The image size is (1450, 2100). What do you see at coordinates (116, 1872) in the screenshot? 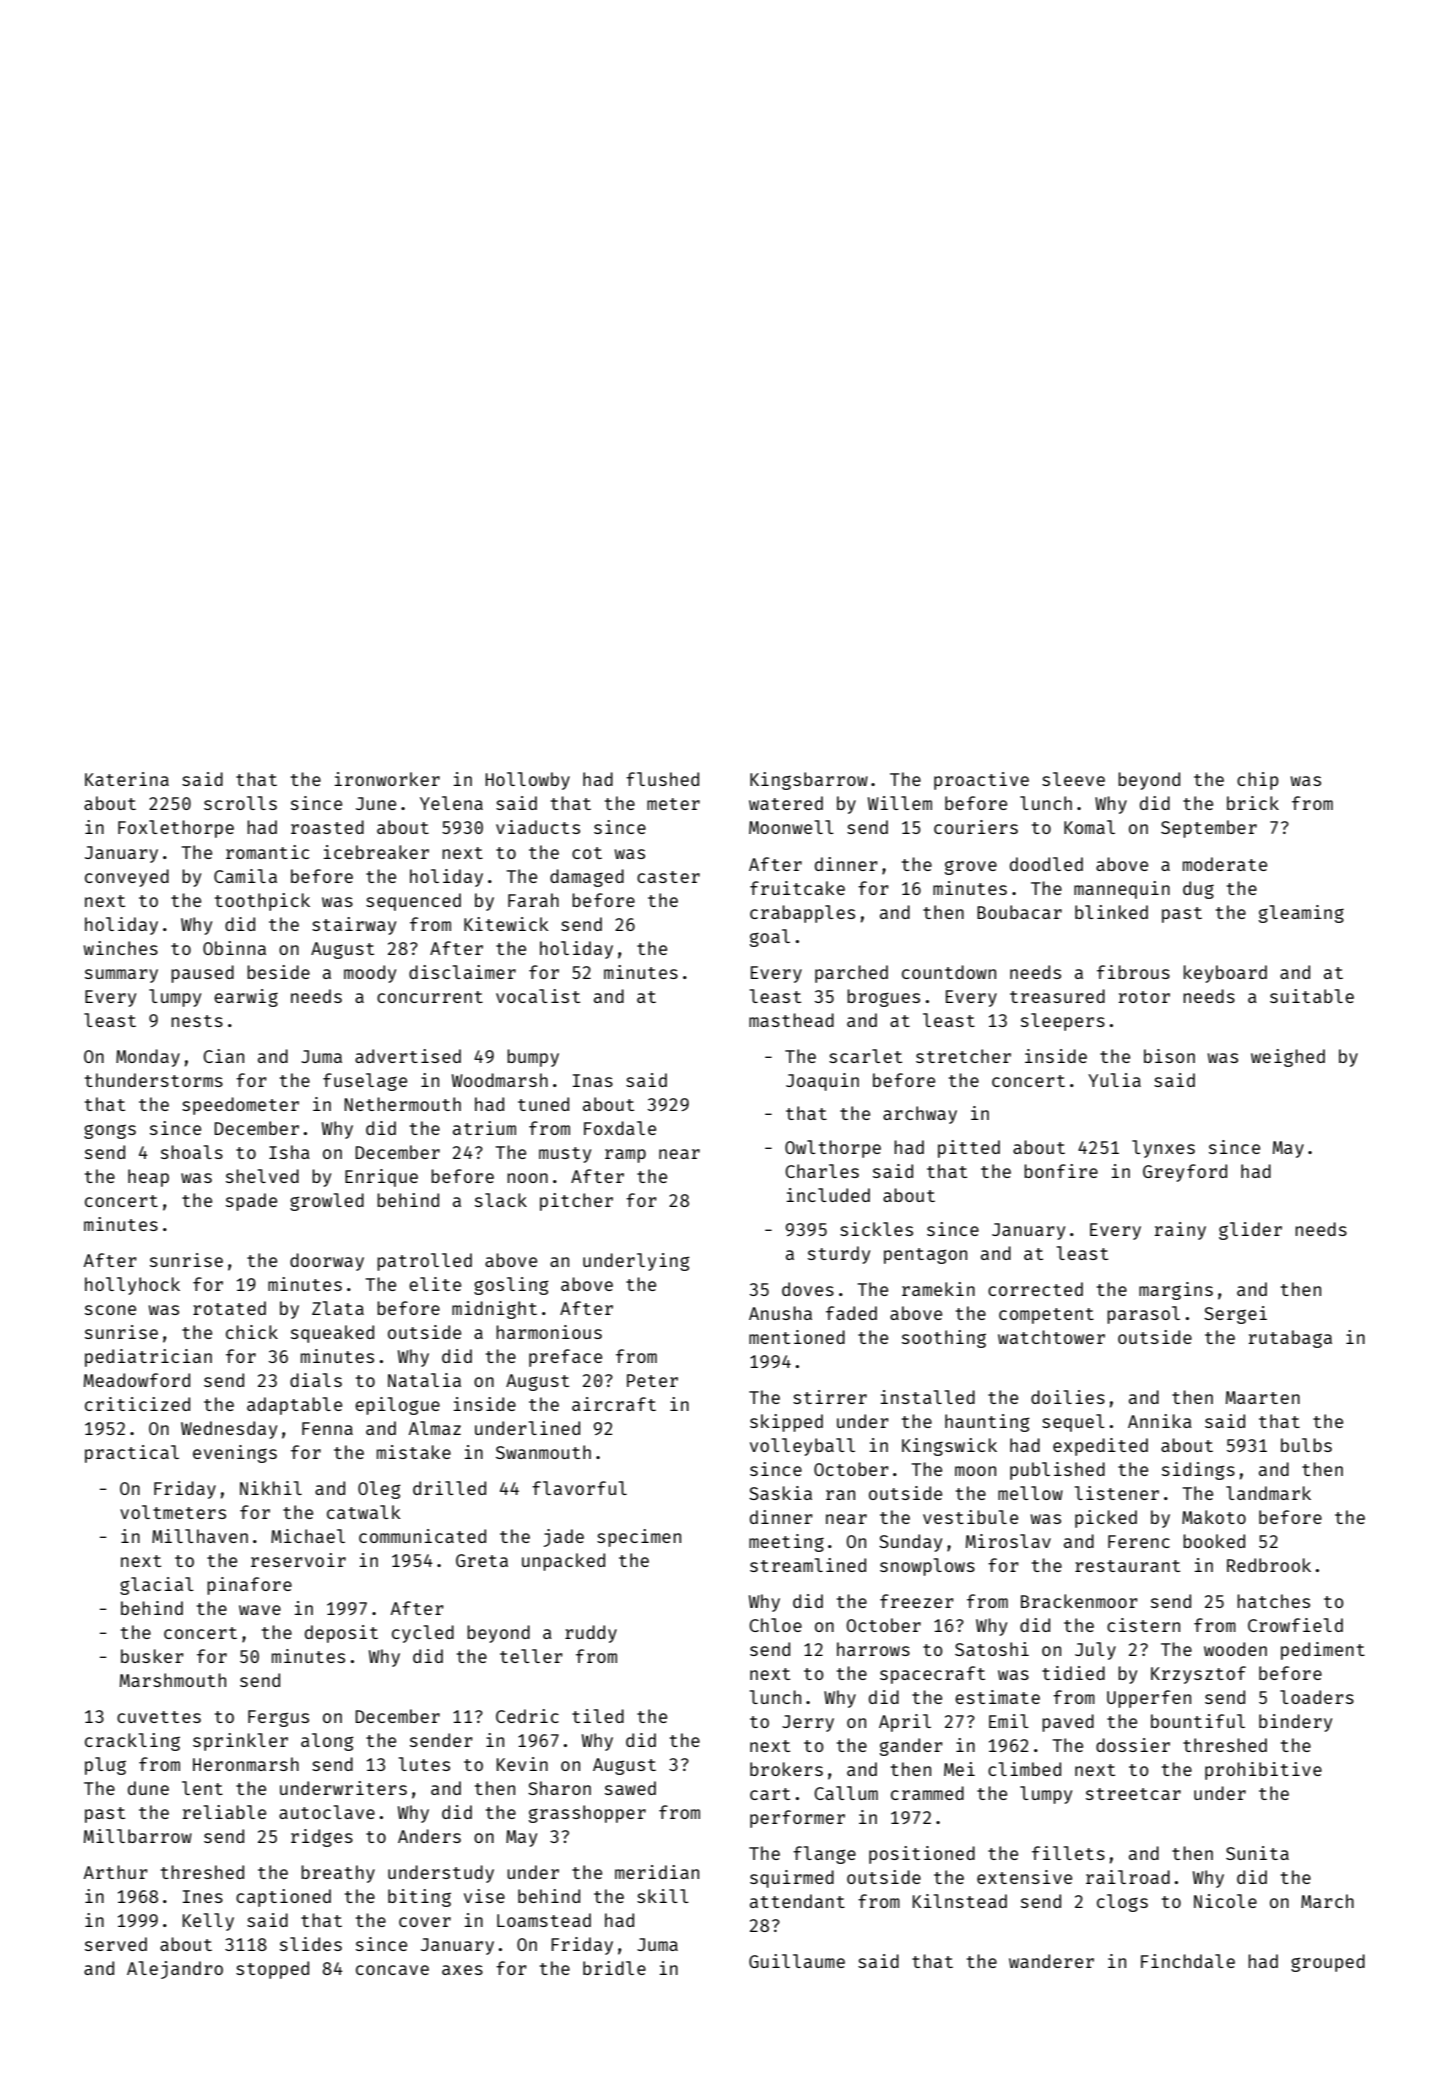
I see `Arthur` at bounding box center [116, 1872].
